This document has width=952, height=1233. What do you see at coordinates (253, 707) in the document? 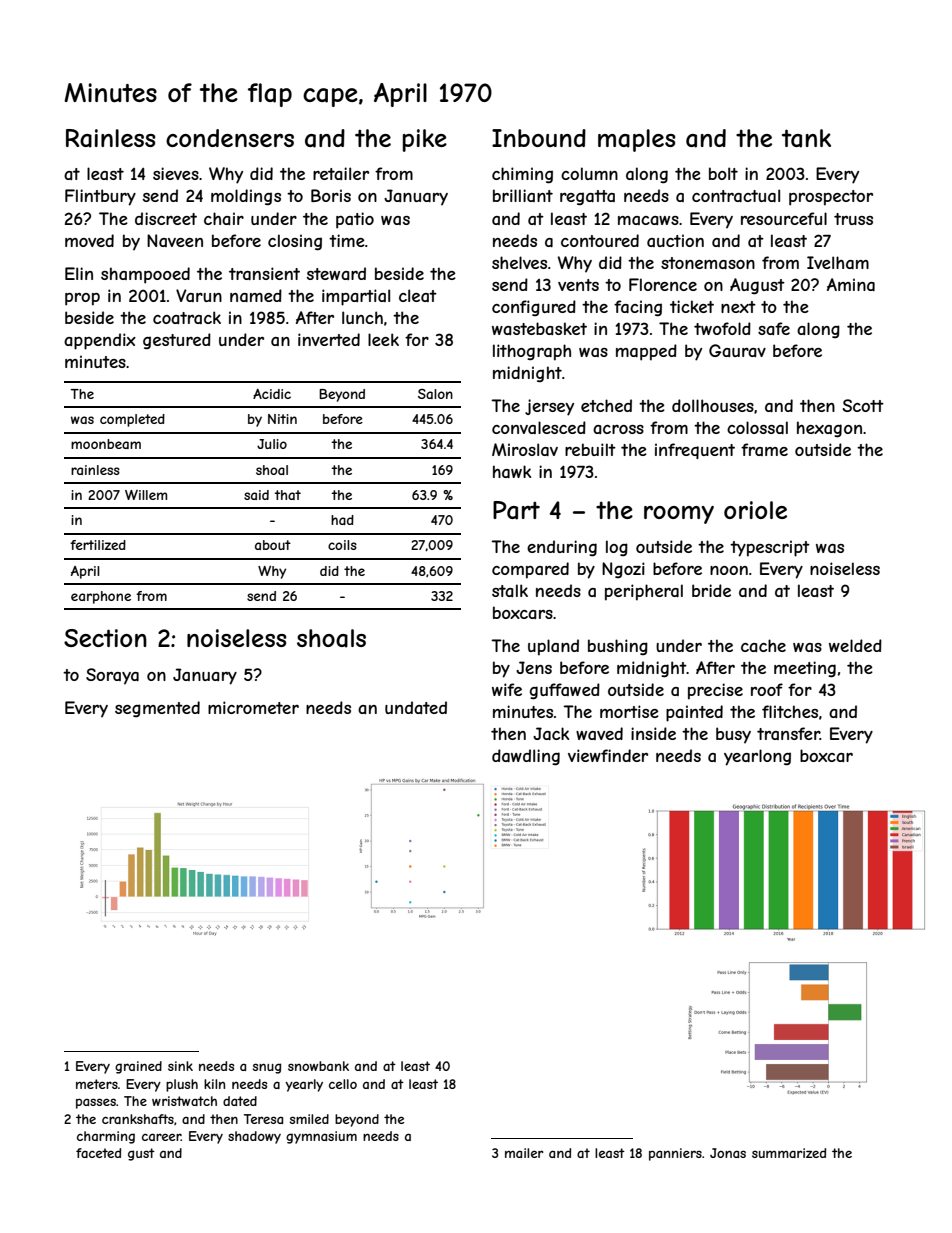
I see `micrometer` at bounding box center [253, 707].
